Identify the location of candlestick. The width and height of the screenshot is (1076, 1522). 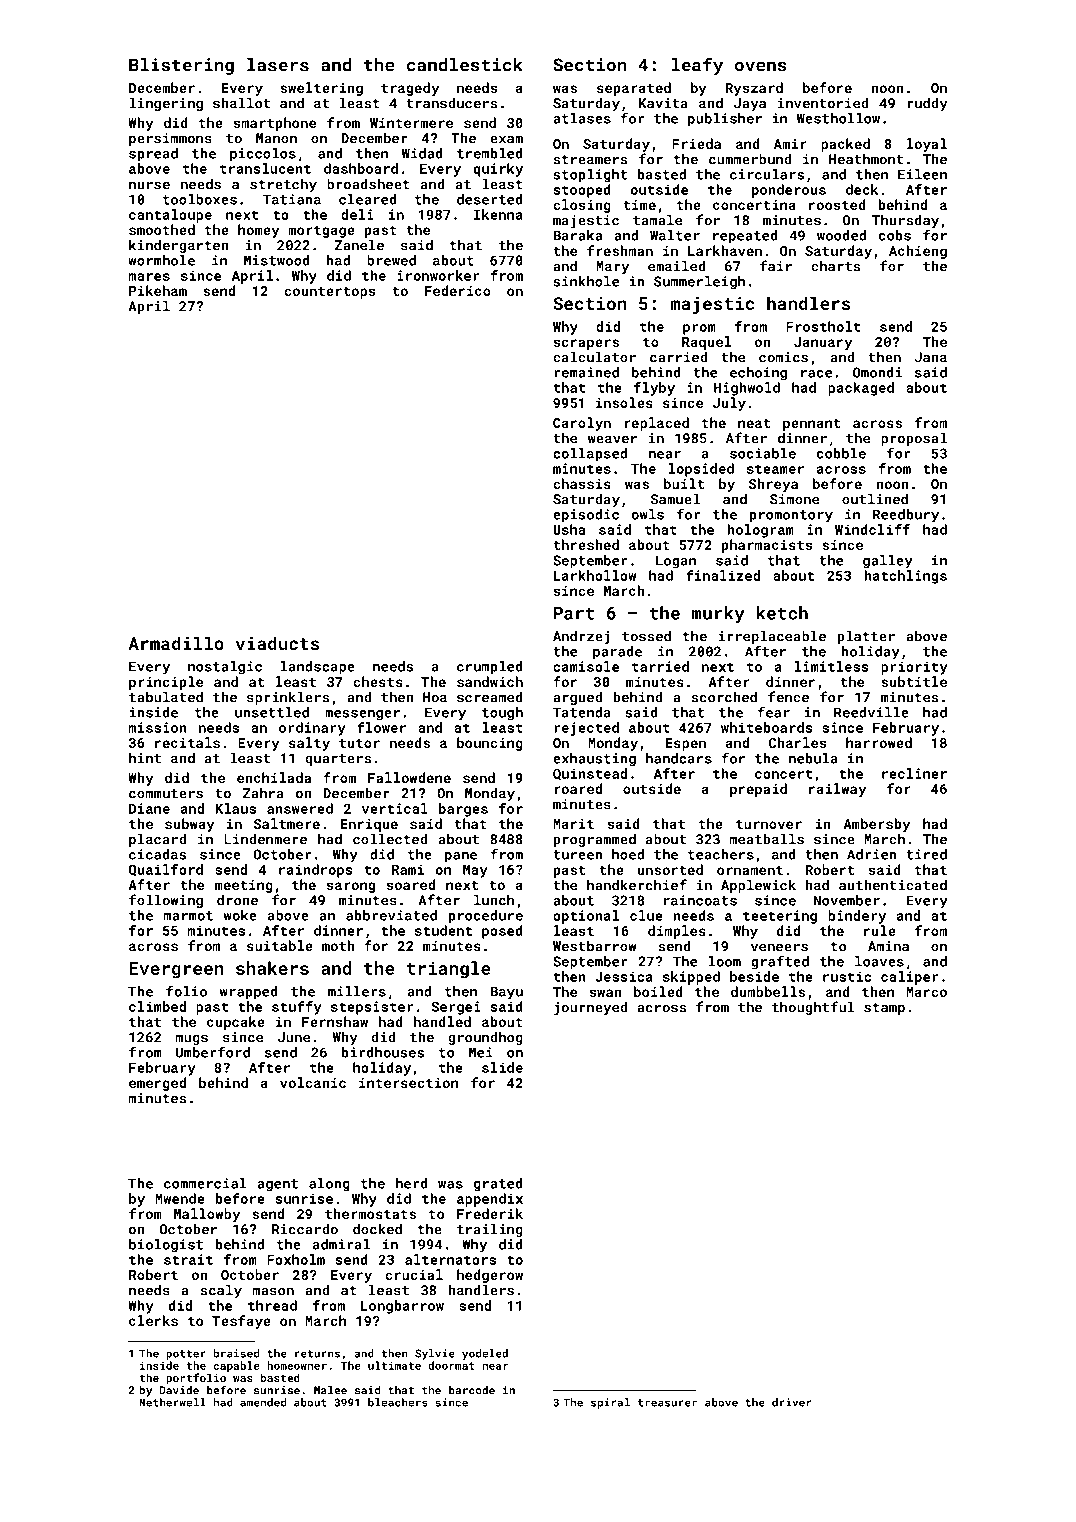
(465, 65).
